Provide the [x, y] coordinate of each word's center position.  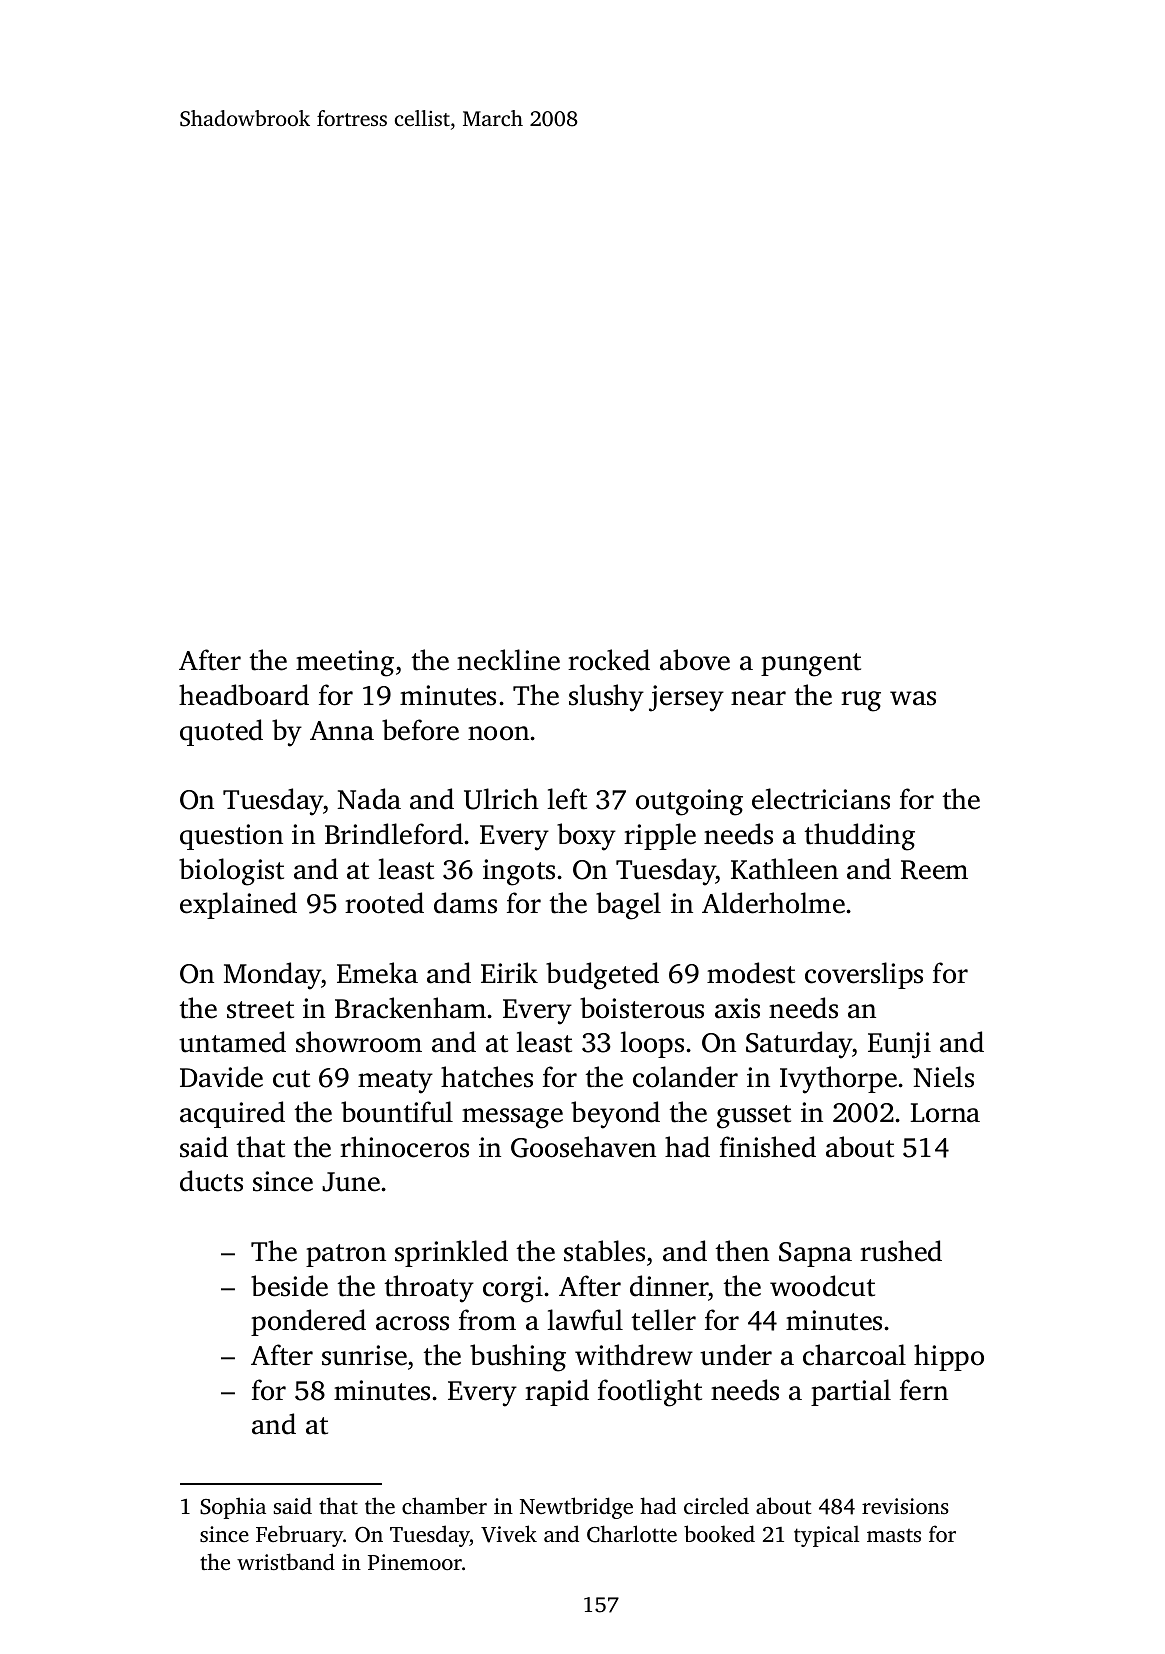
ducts [211, 1181]
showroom [359, 1042]
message [512, 1118]
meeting [345, 663]
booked [719, 1533]
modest [751, 973]
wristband [286, 1561]
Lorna [945, 1113]
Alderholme [773, 903]
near [758, 698]
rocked [609, 660]
